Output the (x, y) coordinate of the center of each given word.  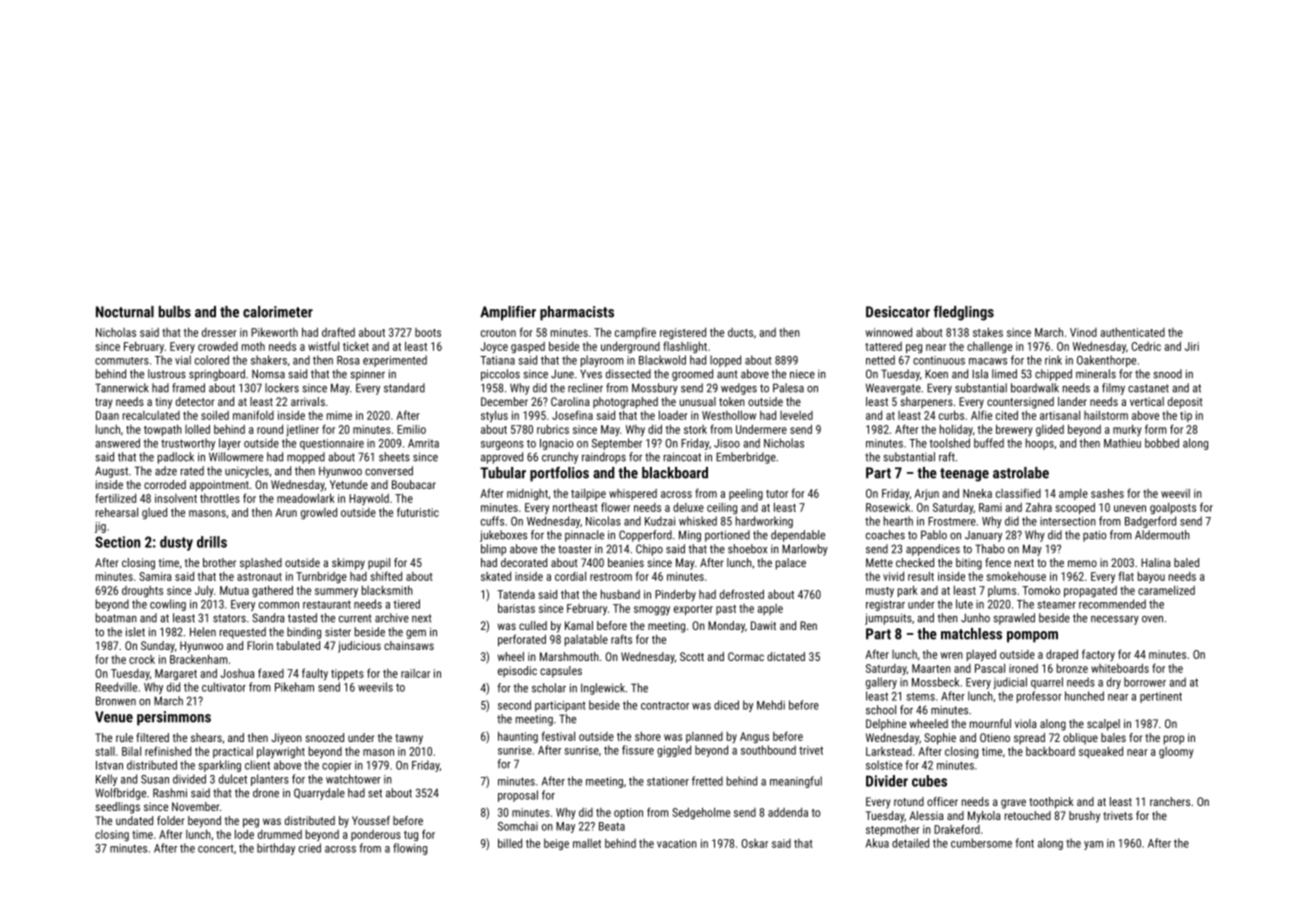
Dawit (763, 625)
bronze (1072, 668)
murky (1127, 430)
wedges (739, 389)
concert (216, 848)
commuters (122, 361)
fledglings (964, 313)
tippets (347, 674)
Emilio (411, 429)
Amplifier (508, 313)
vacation (677, 843)
